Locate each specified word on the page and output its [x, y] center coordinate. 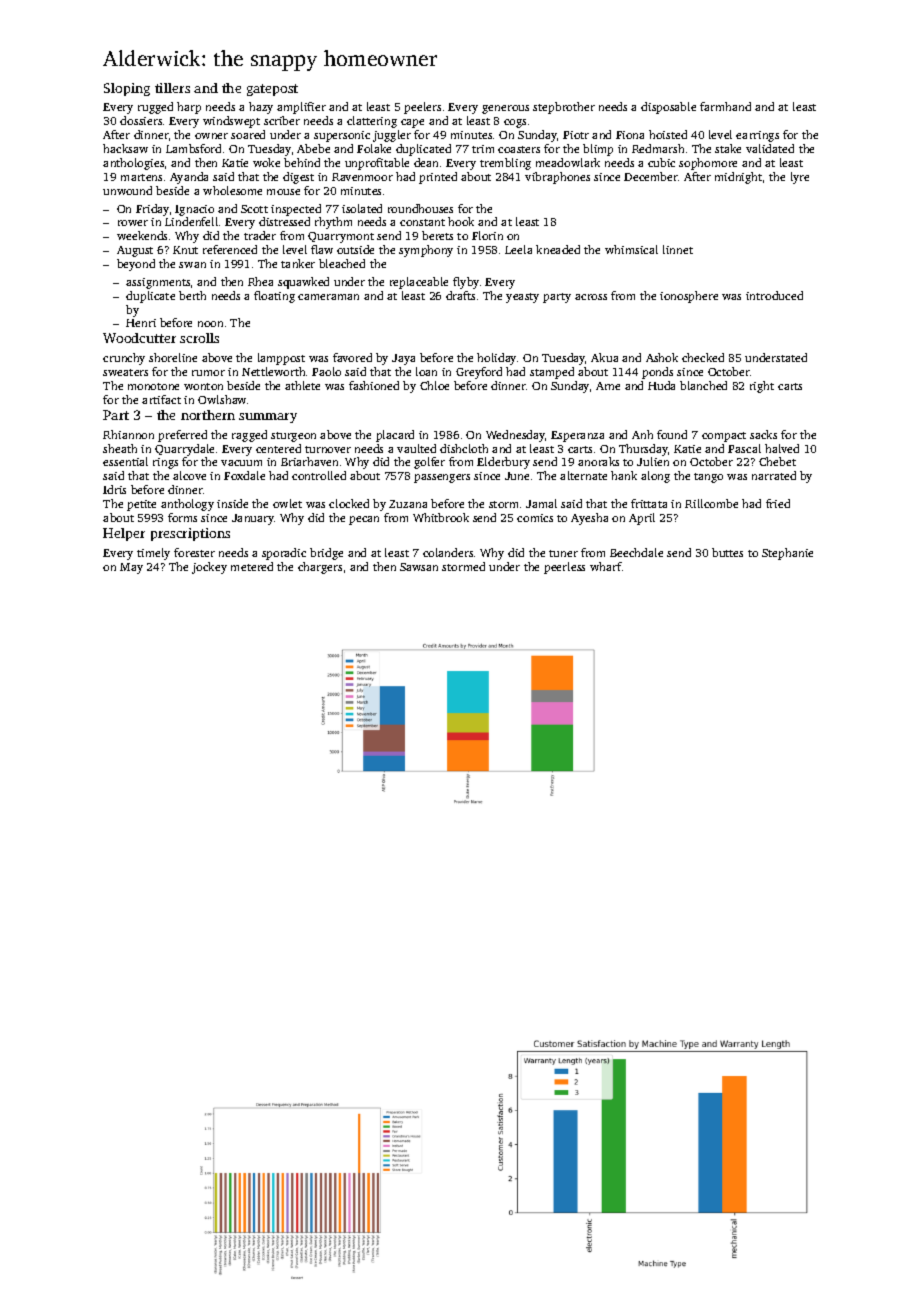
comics [535, 518]
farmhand [725, 106]
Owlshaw [222, 399]
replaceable [419, 283]
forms [182, 517]
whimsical [631, 249]
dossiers [141, 120]
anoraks [598, 461]
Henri [141, 323]
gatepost [272, 90]
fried [778, 503]
